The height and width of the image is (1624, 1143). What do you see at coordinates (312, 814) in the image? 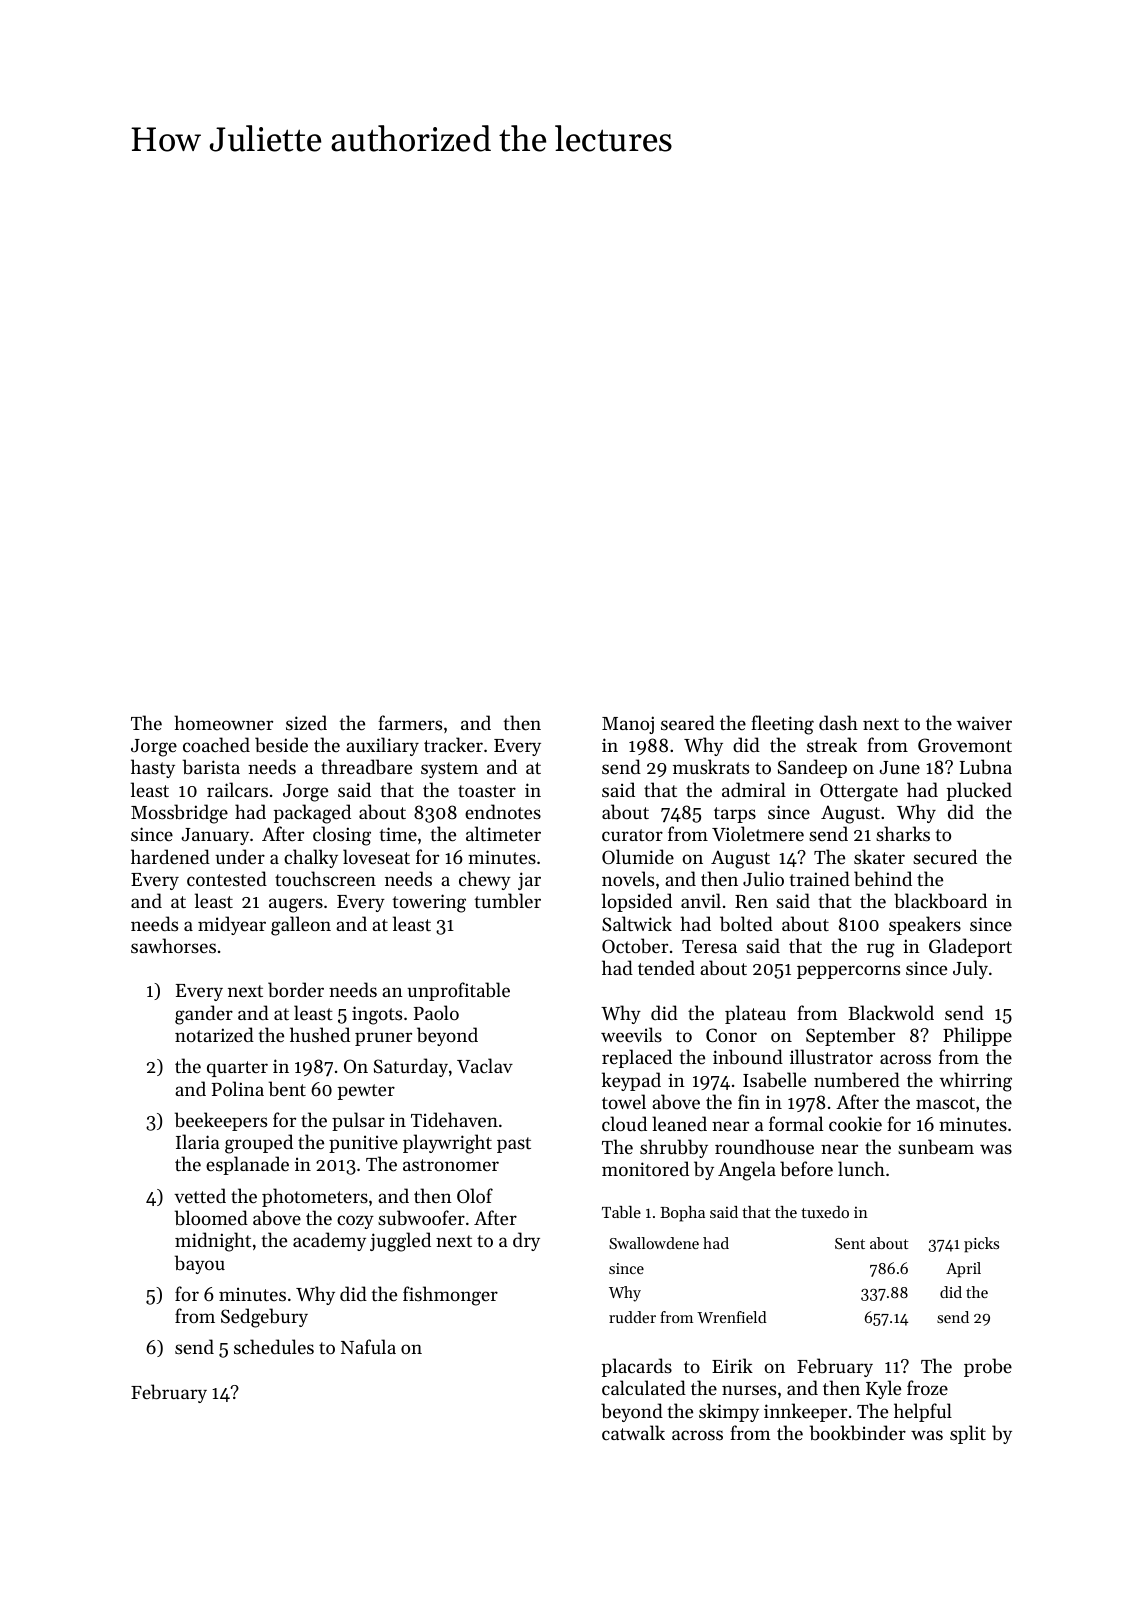
I see `packaged` at bounding box center [312, 814].
